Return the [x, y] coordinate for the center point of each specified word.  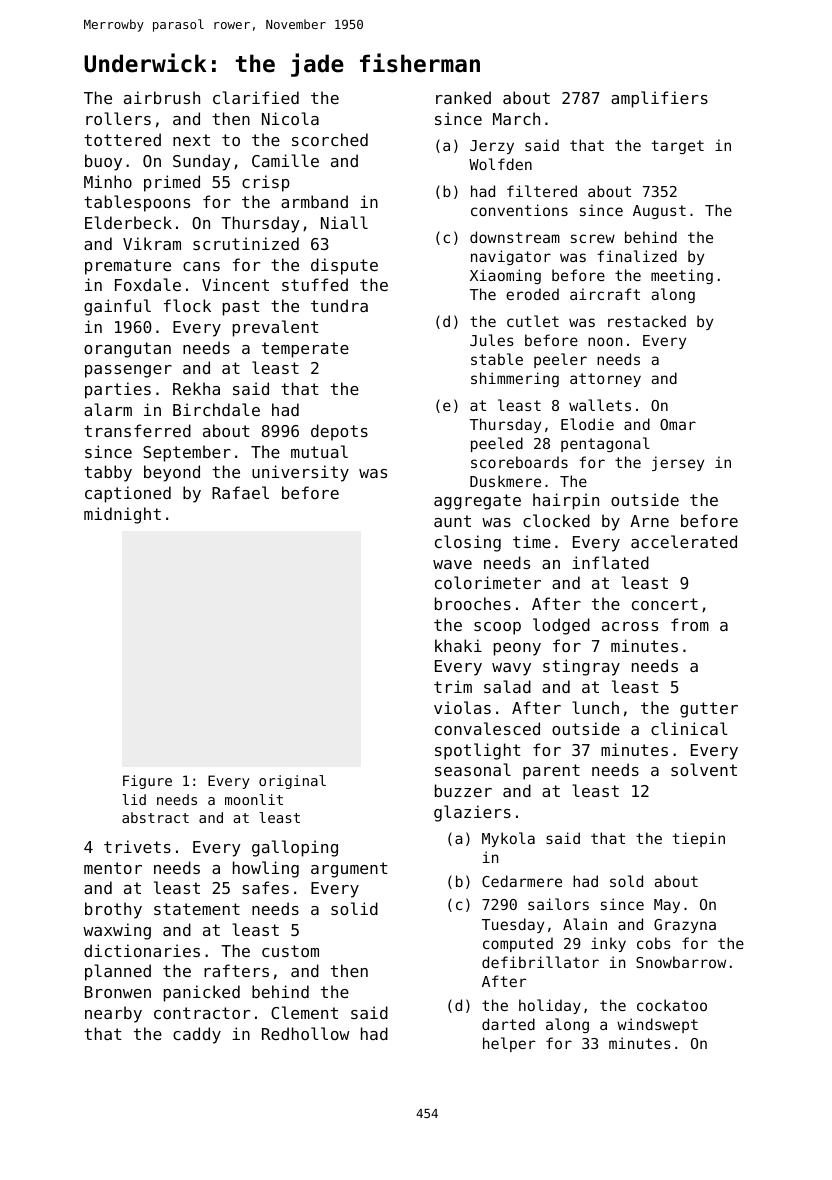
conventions [519, 210]
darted [508, 1024]
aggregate [477, 502]
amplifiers [659, 99]
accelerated [684, 541]
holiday [550, 1006]
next [191, 140]
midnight [122, 515]
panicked [202, 993]
